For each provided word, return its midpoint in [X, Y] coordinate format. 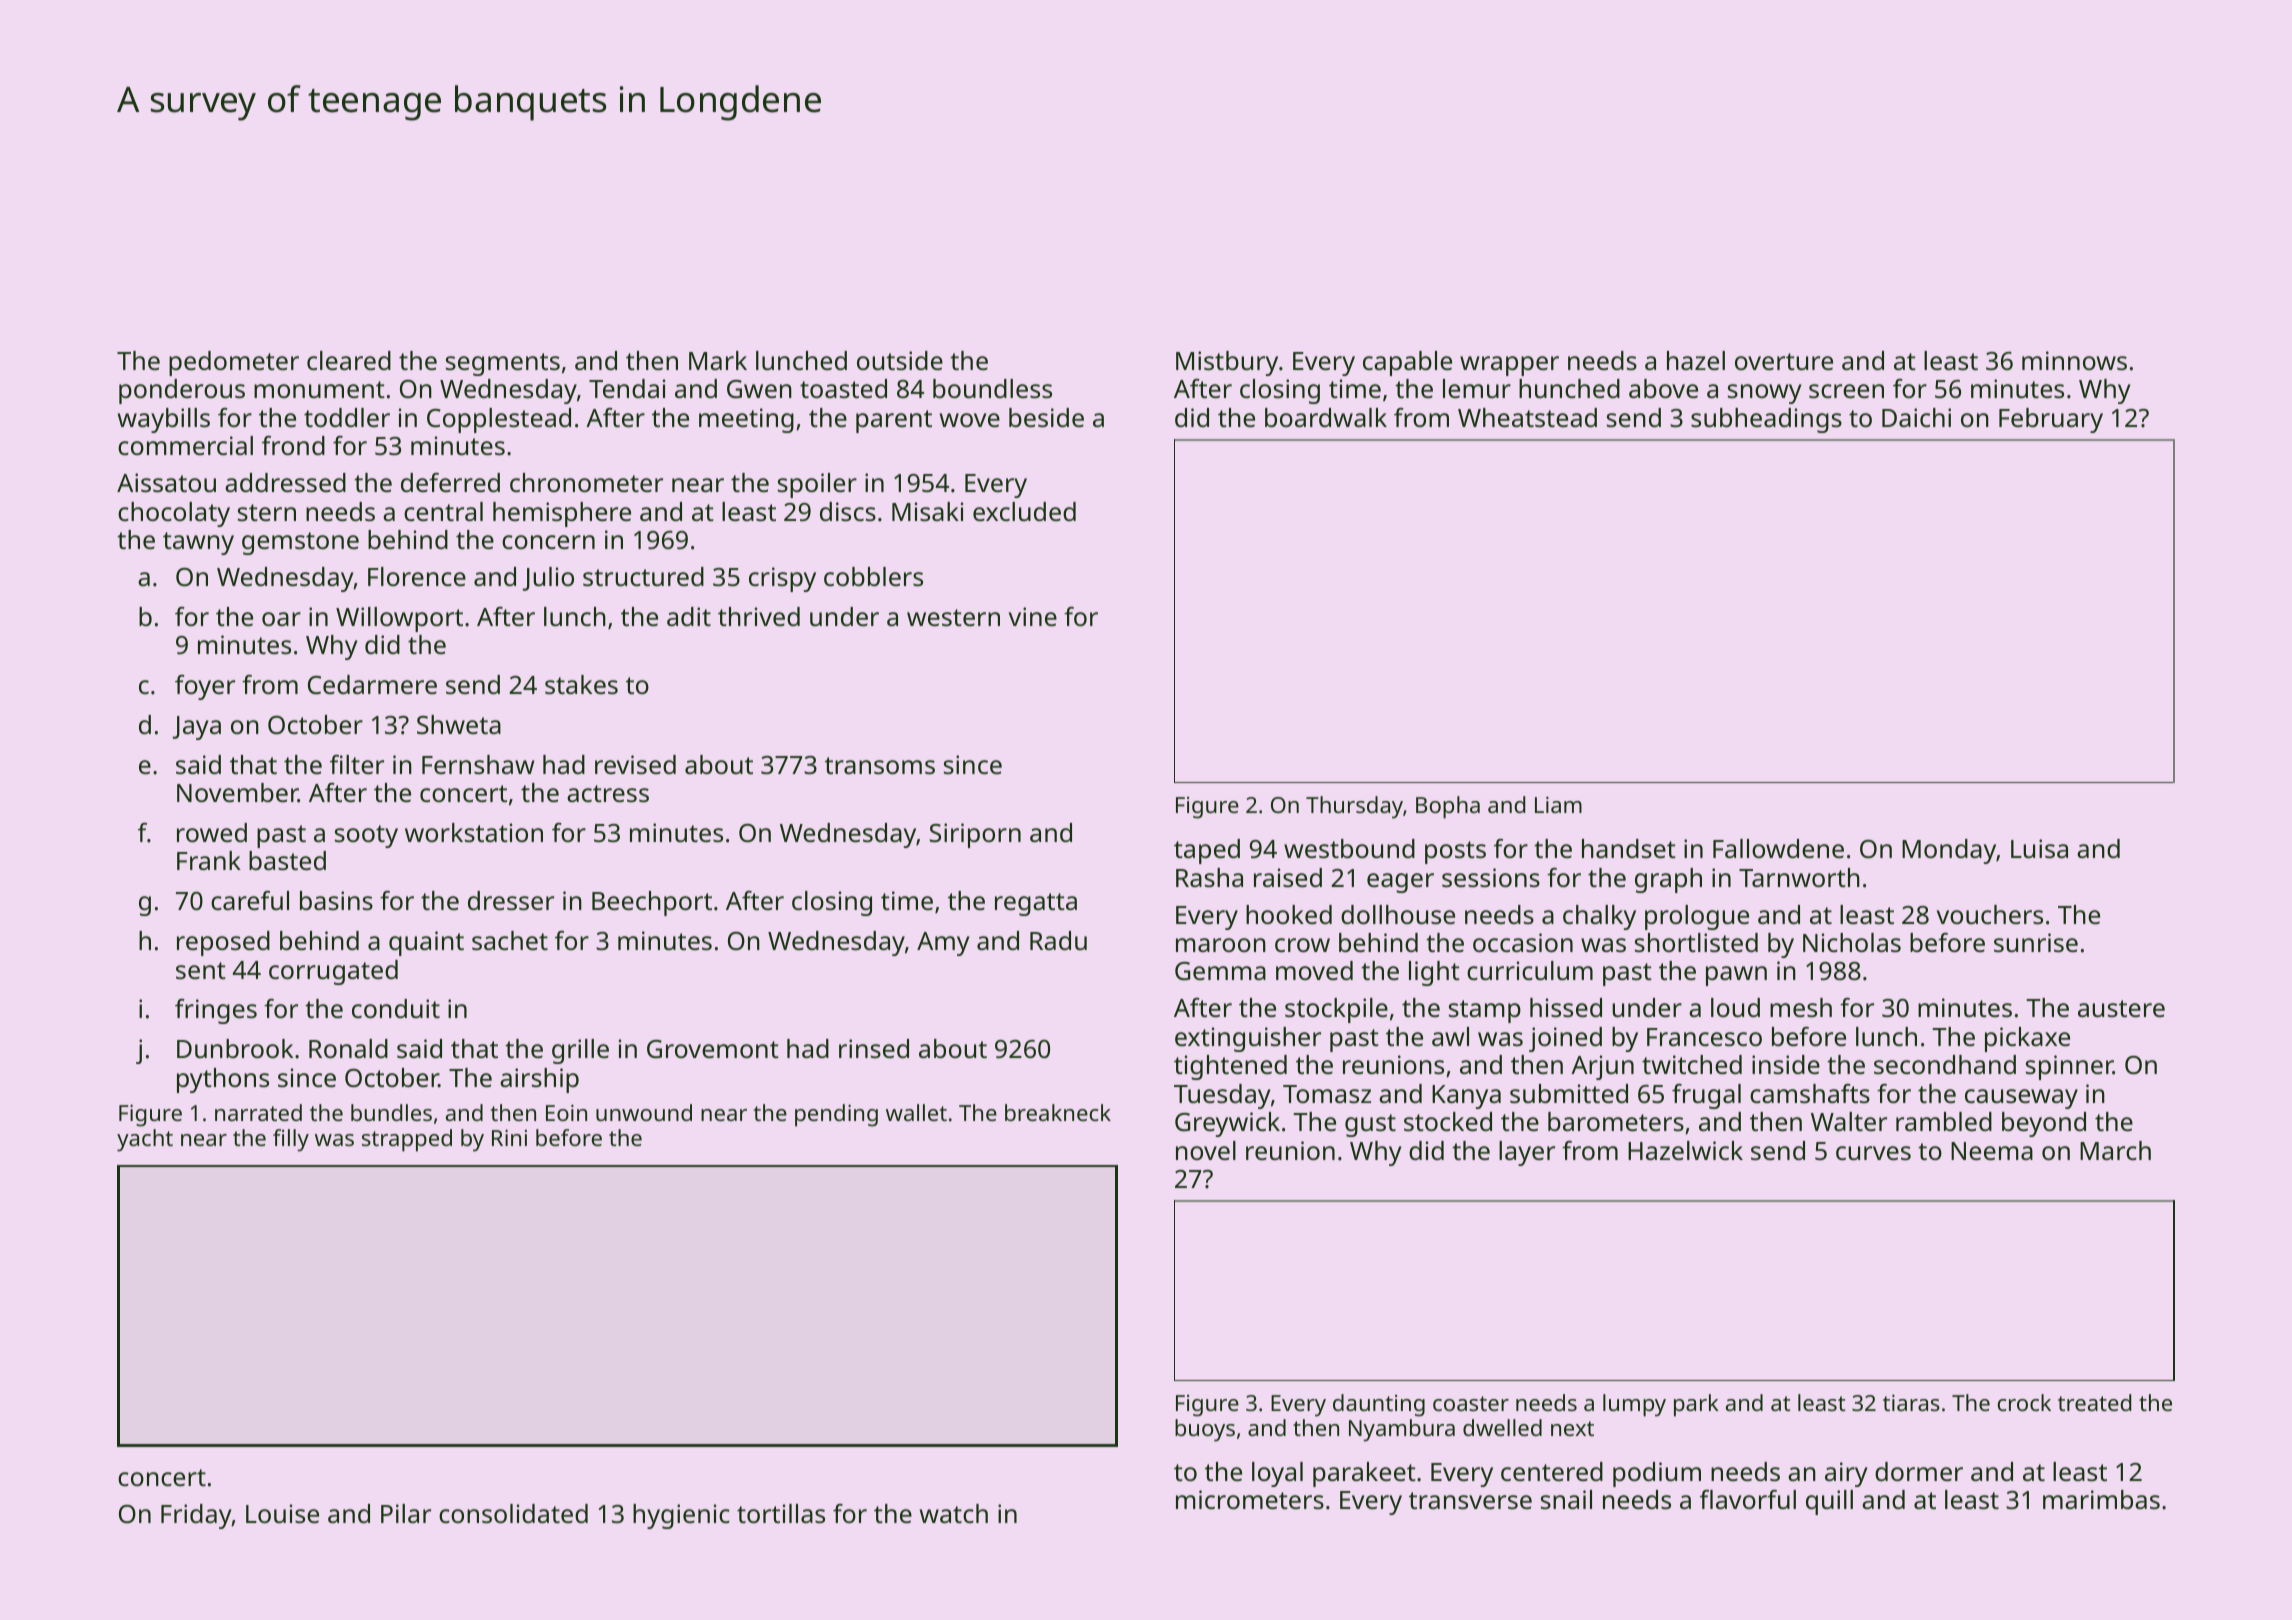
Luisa [2039, 848]
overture [1784, 361]
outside [900, 360]
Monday [1949, 851]
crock [2024, 1402]
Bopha [1448, 807]
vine [1033, 616]
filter [357, 764]
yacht [145, 1140]
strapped [407, 1140]
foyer [205, 687]
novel [1206, 1150]
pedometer [234, 363]
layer [1527, 1153]
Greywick [1227, 1124]
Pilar [406, 1513]
